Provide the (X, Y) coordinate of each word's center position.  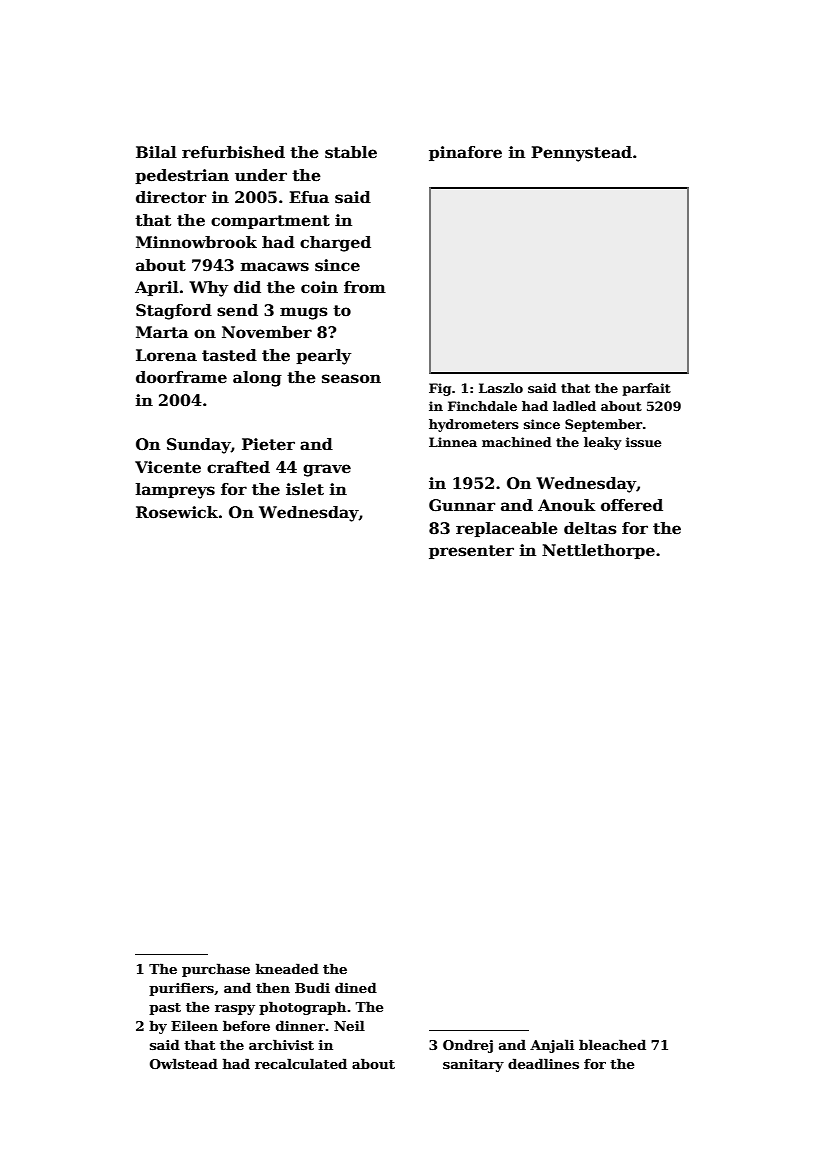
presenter (471, 552)
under (261, 175)
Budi (312, 987)
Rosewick (177, 512)
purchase (216, 970)
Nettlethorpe (598, 551)
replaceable (507, 529)
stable (351, 152)
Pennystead (581, 154)
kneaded (287, 968)
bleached (612, 1044)
